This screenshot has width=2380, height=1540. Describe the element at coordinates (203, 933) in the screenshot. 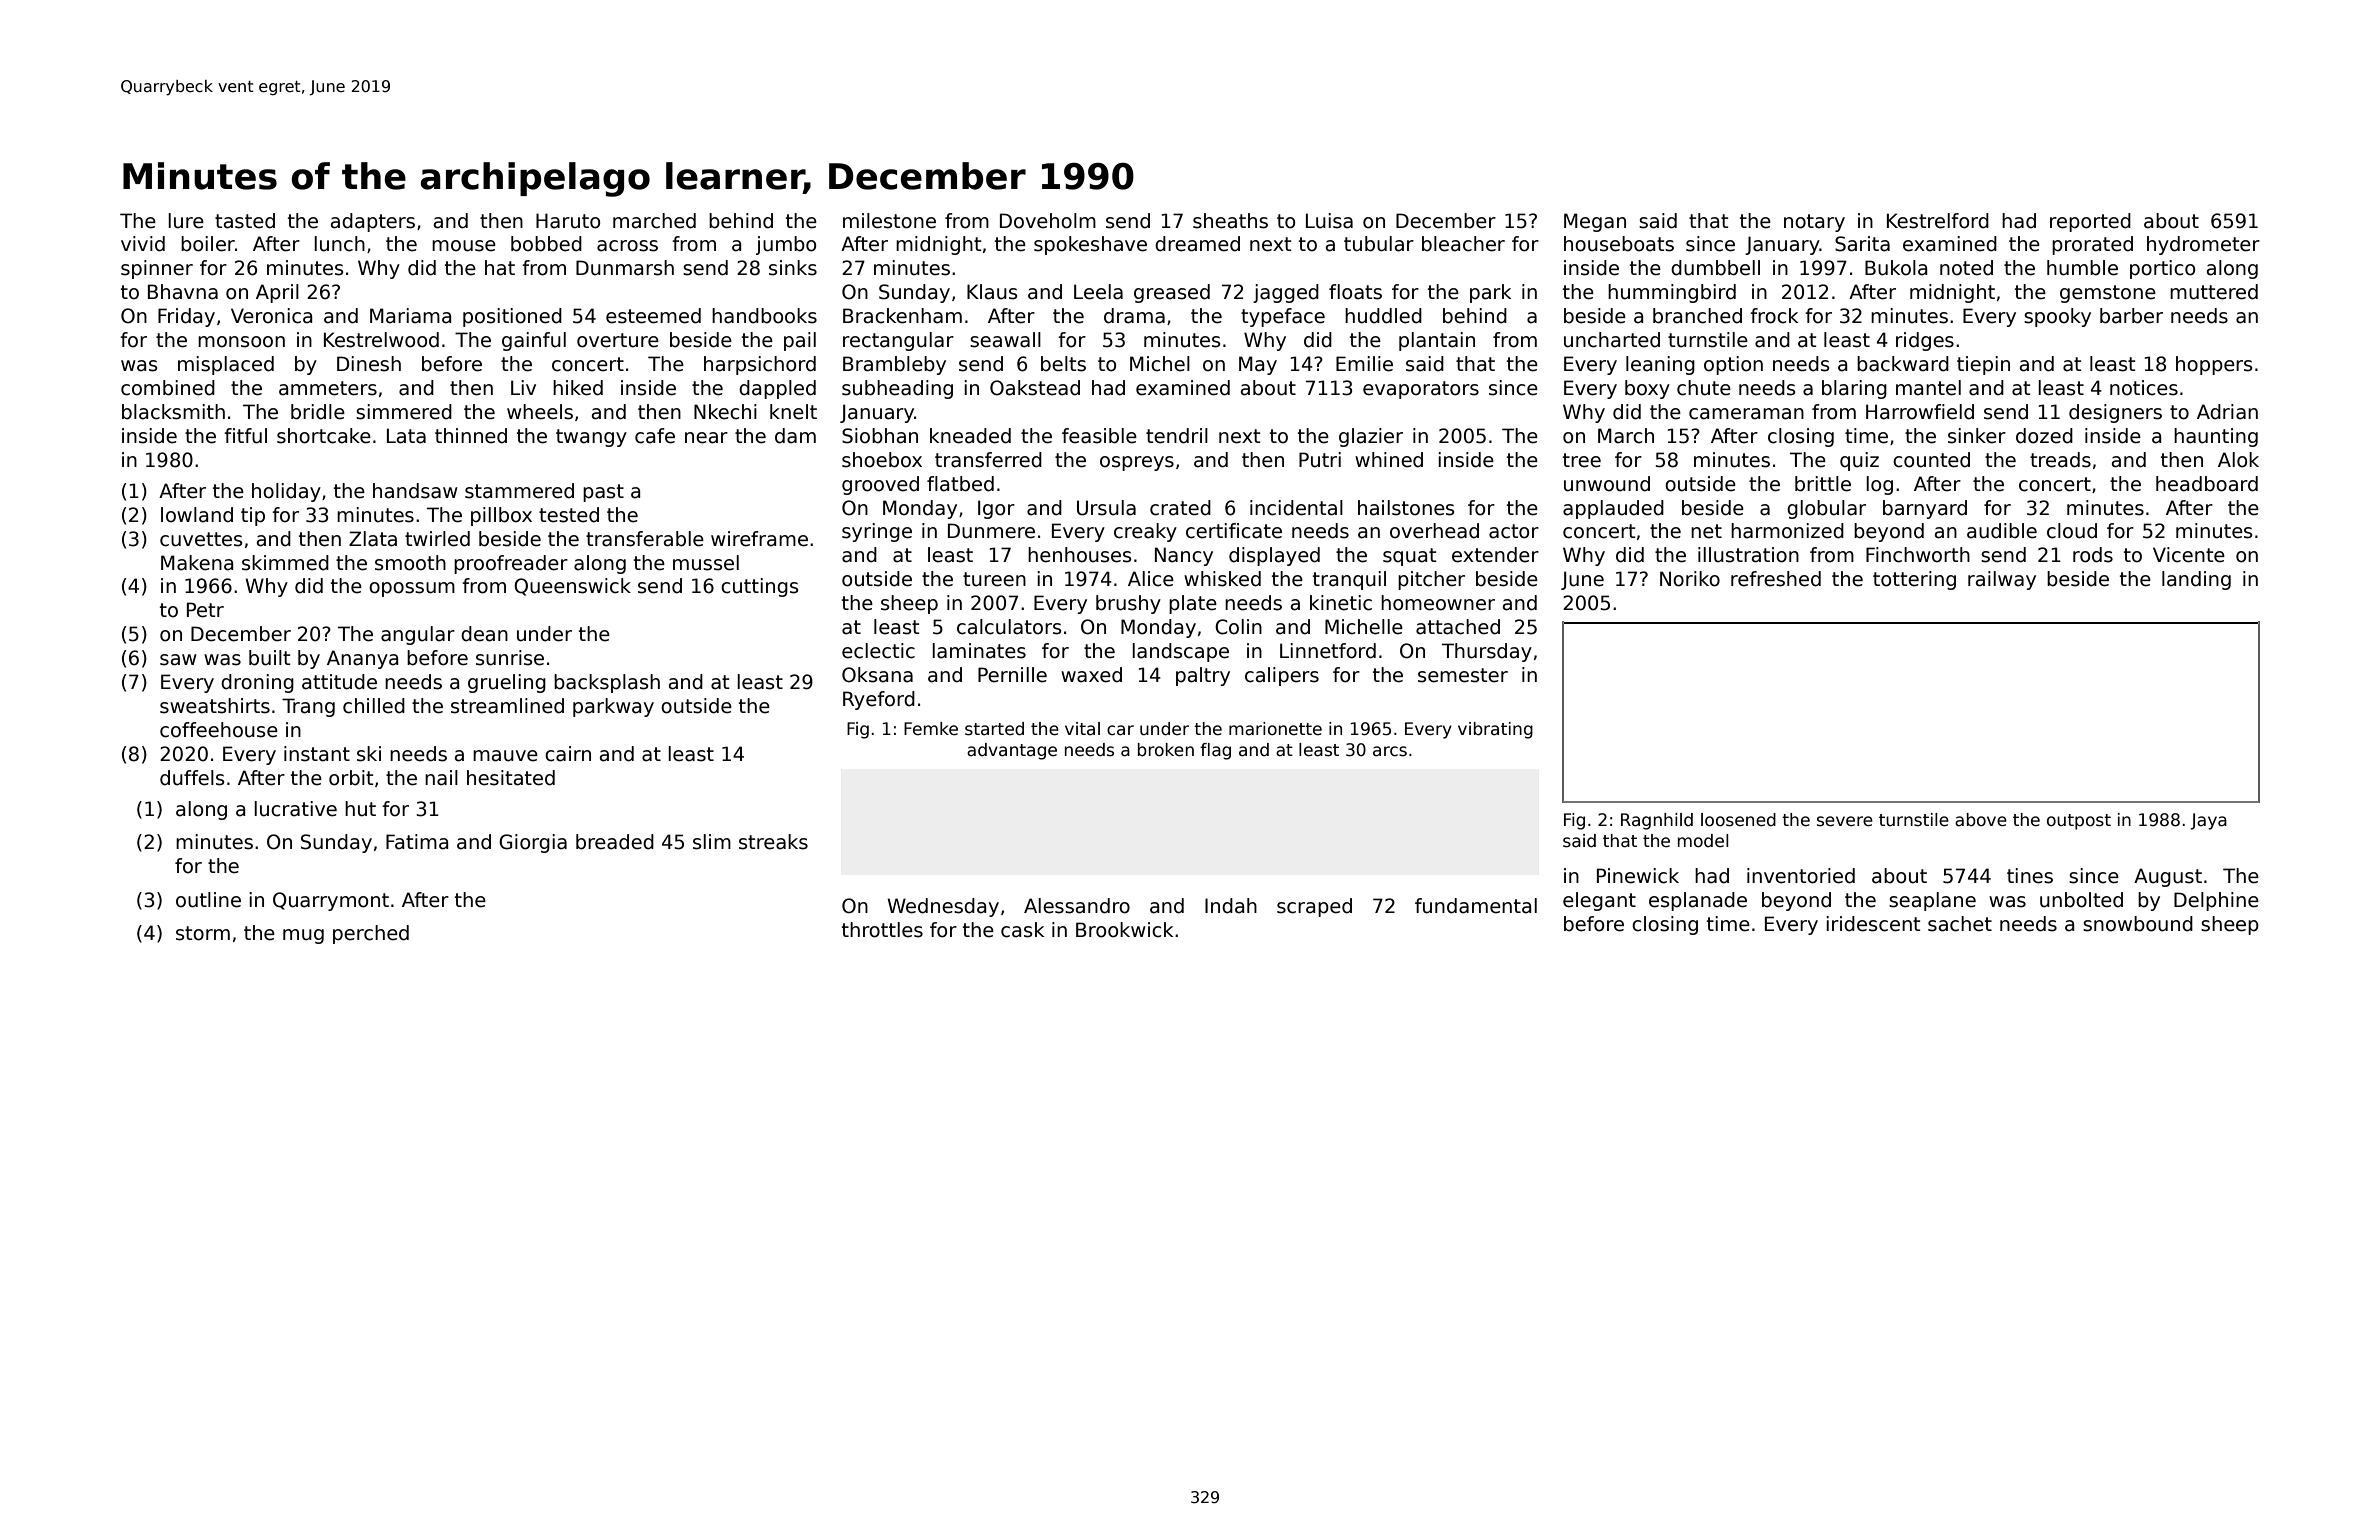

I see `storm` at that location.
